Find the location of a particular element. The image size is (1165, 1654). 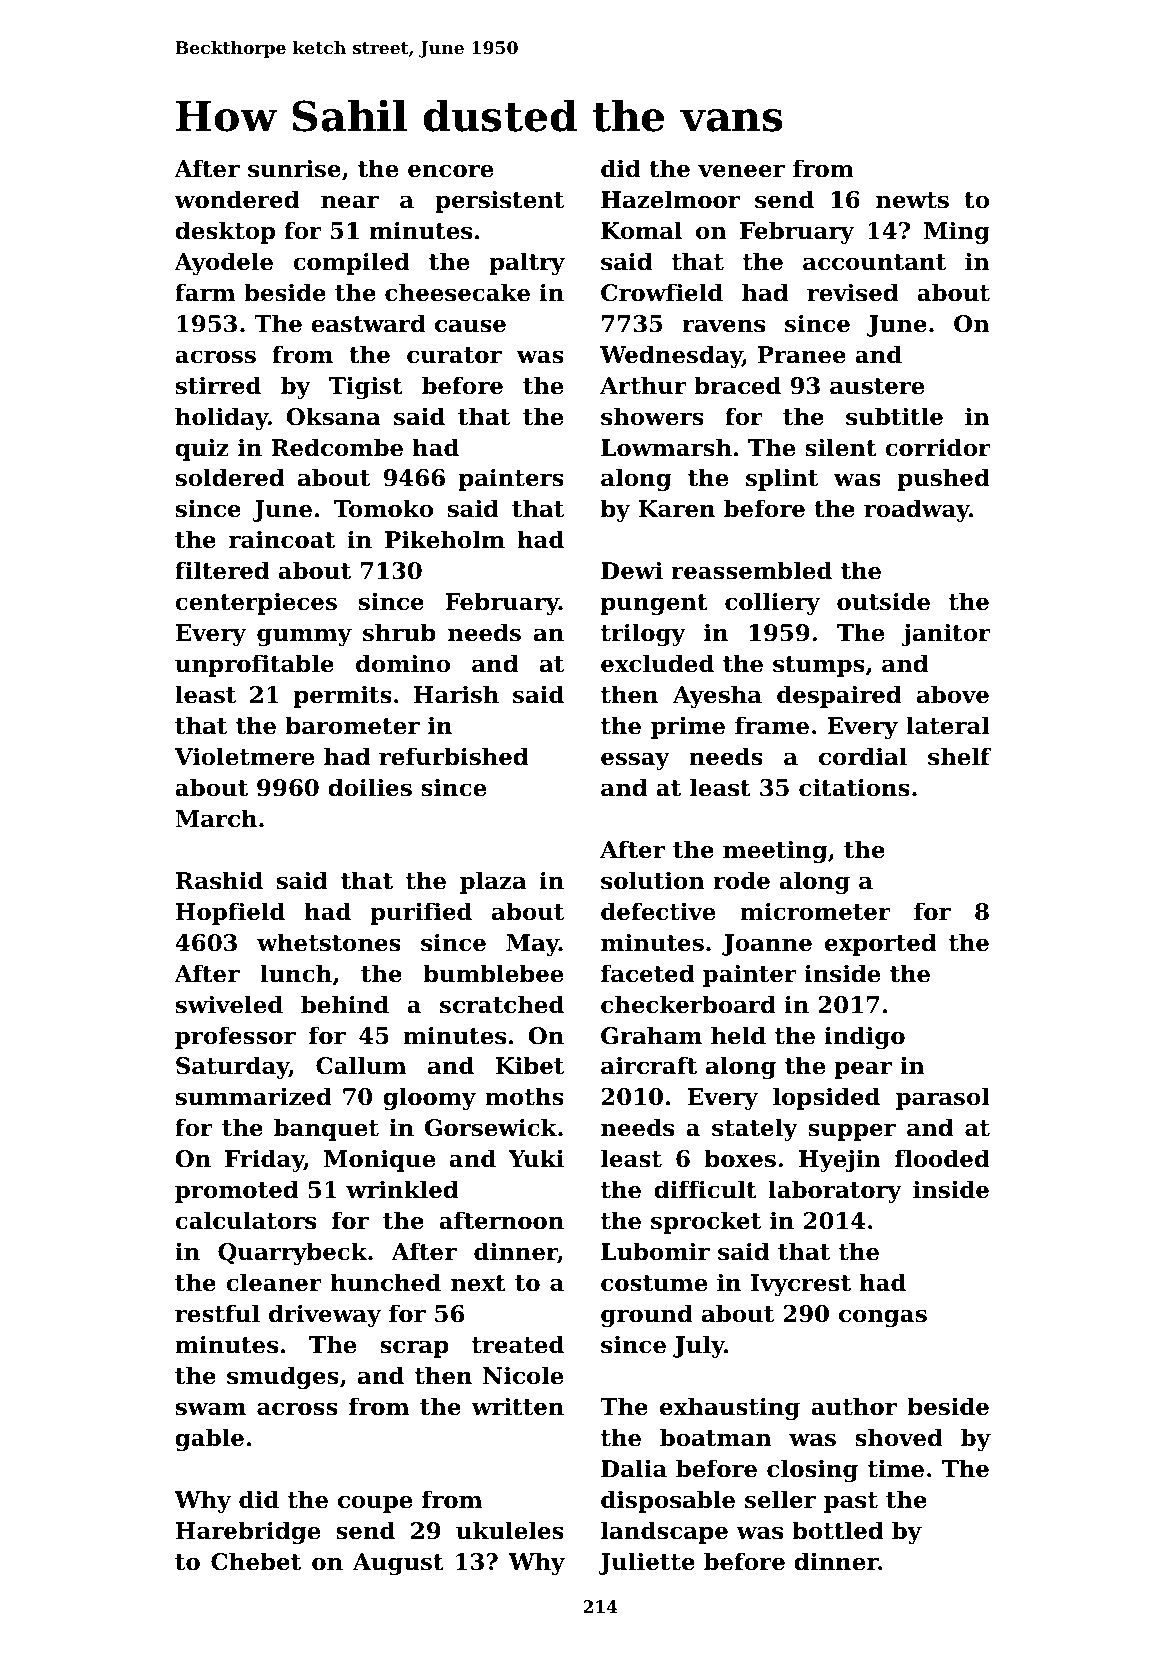

August is located at coordinates (398, 1564).
